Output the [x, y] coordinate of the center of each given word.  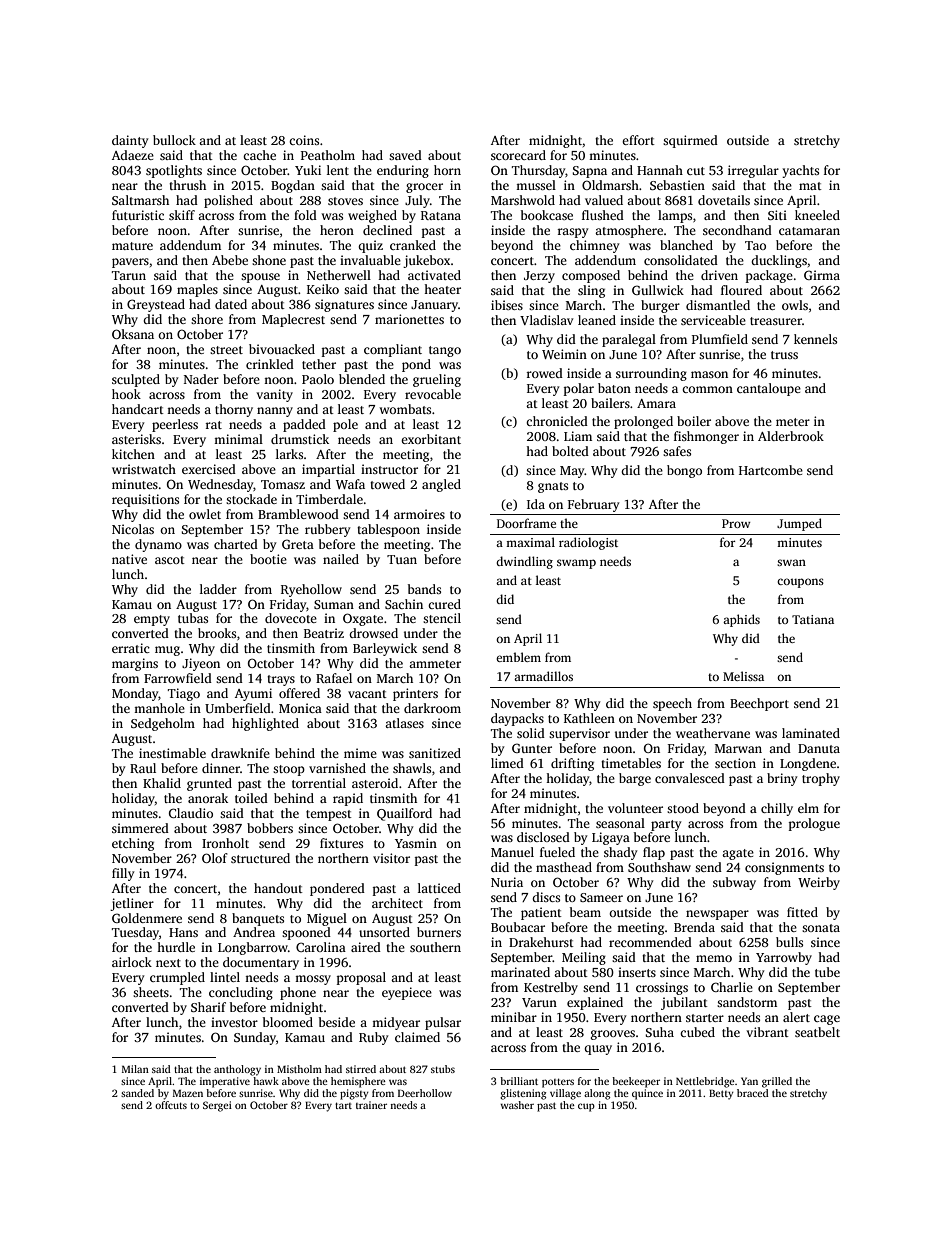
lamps [675, 216]
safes [677, 451]
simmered [140, 828]
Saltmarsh [140, 200]
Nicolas [133, 529]
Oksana [133, 334]
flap [654, 853]
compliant [393, 350]
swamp [576, 564]
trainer [371, 1105]
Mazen [188, 1093]
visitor [391, 858]
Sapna [589, 172]
